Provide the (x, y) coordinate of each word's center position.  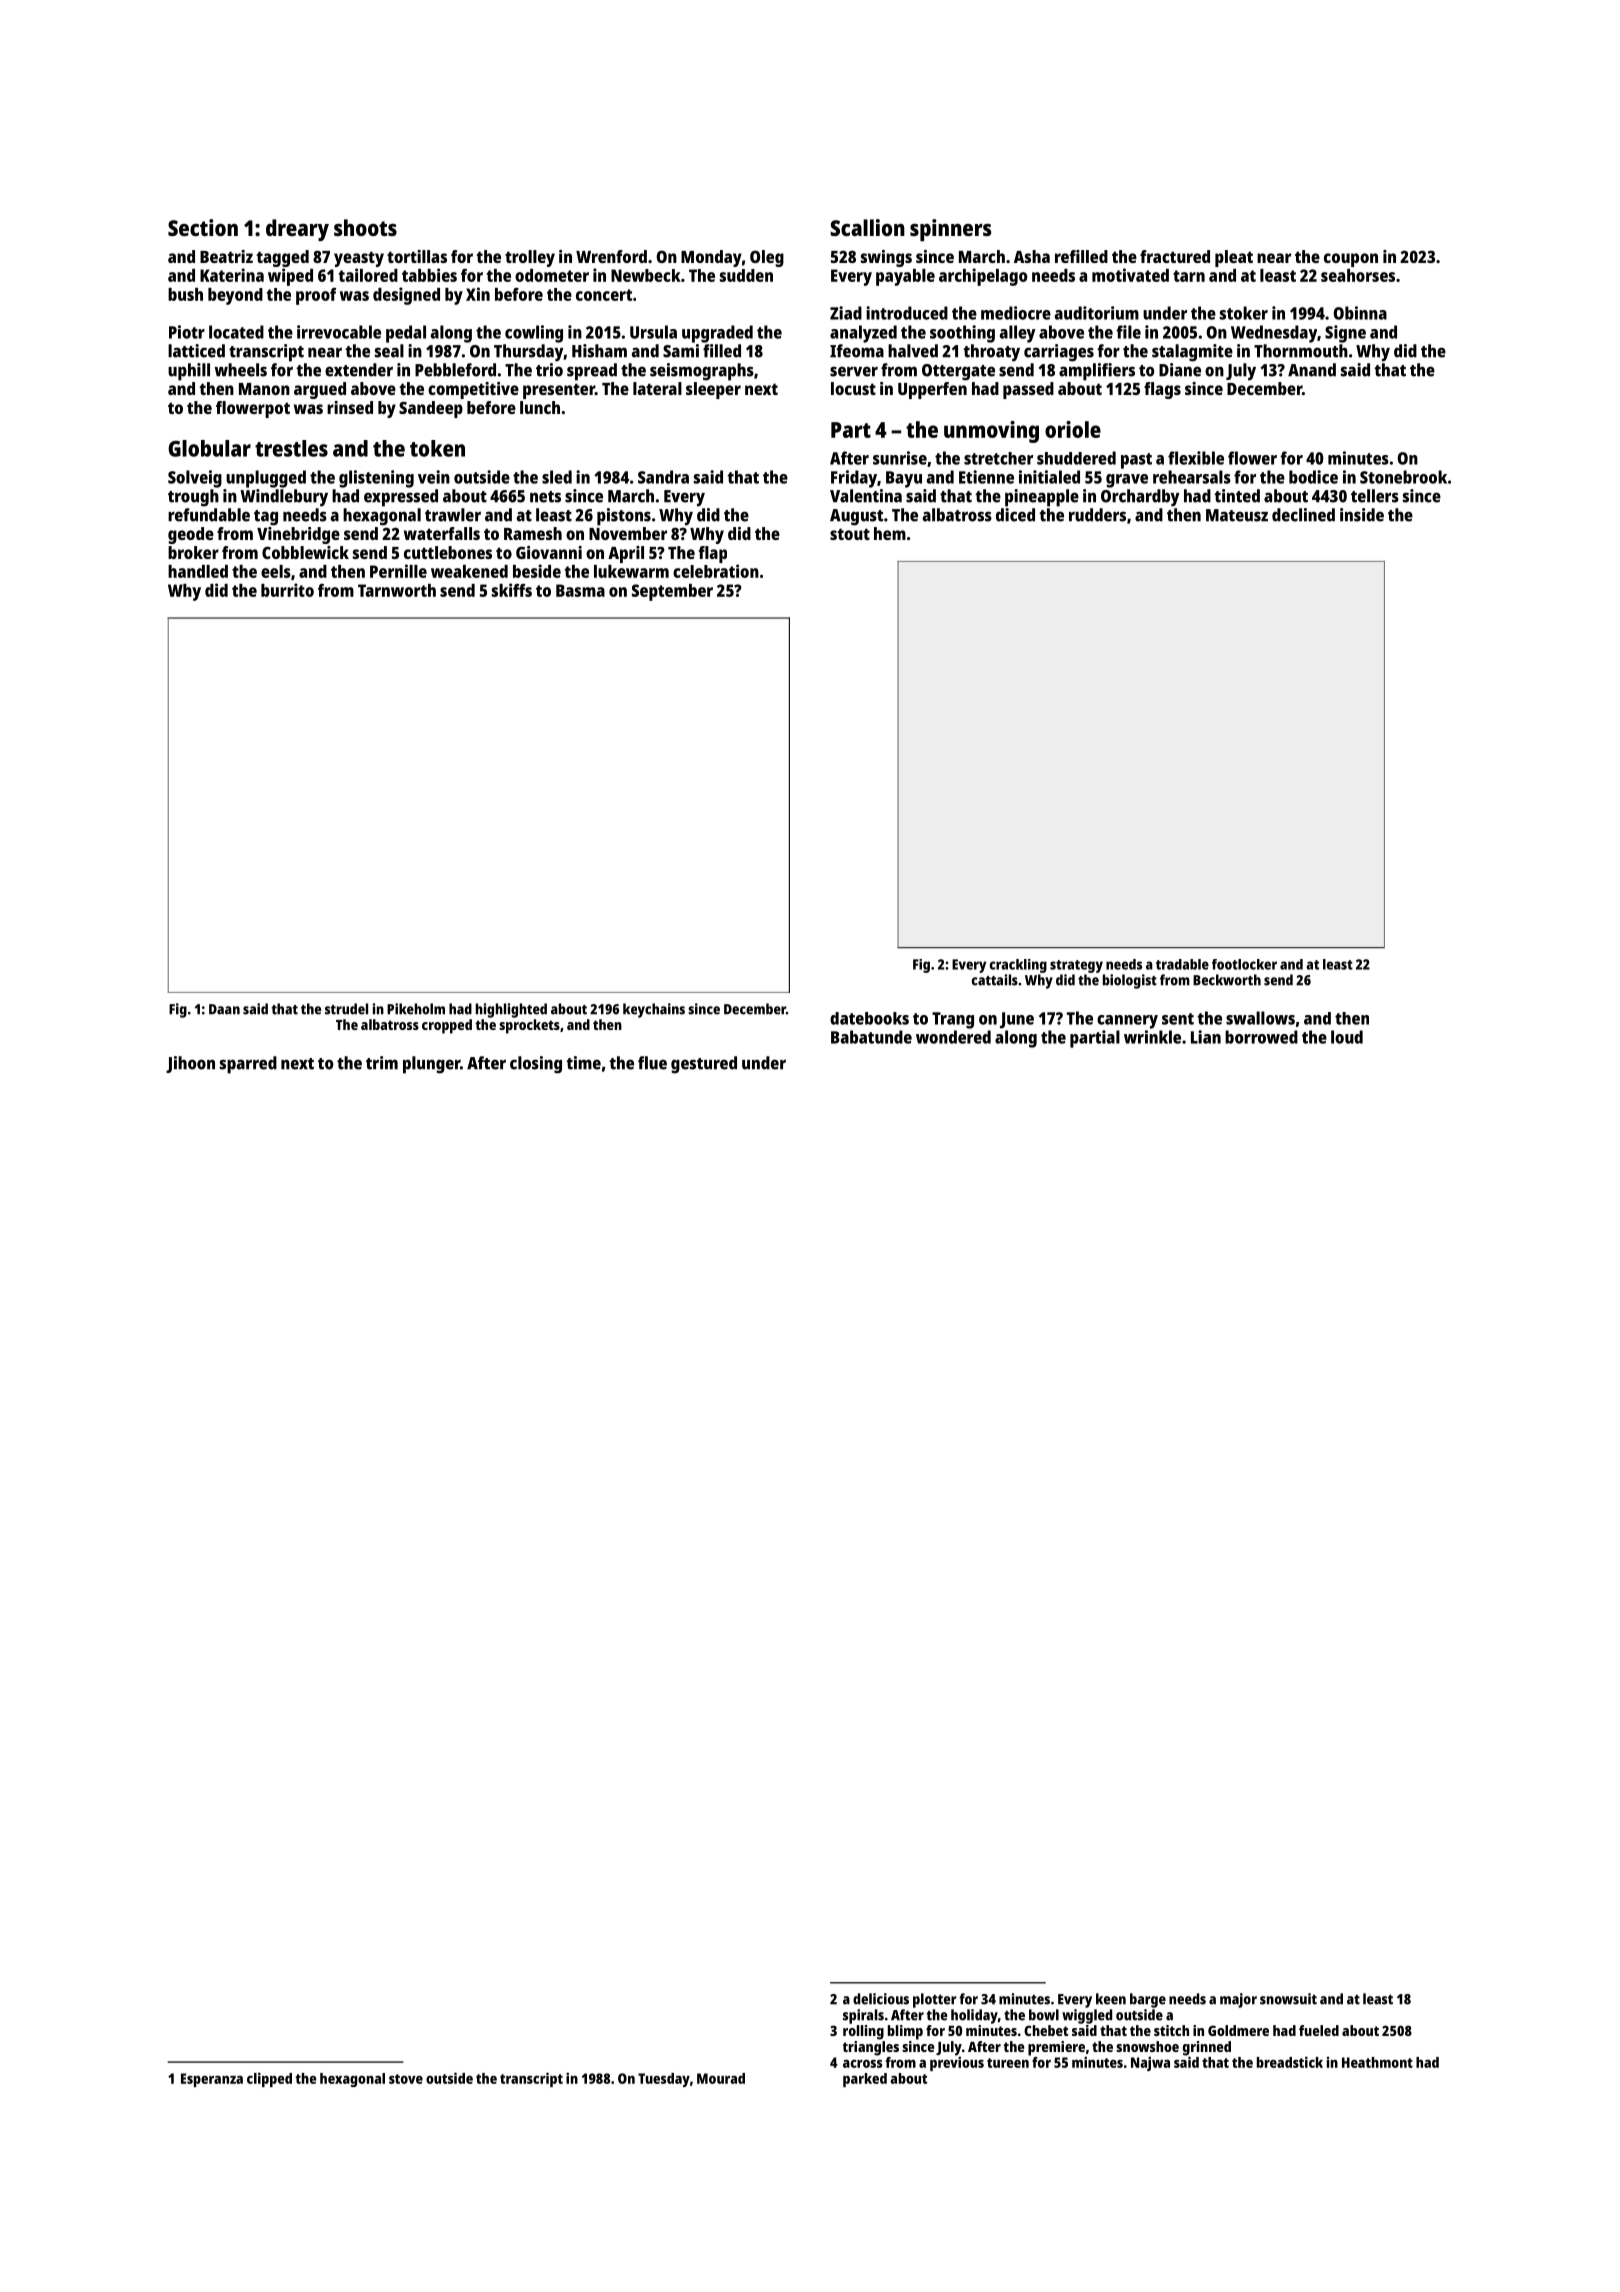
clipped (269, 2079)
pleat (1234, 258)
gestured (704, 1065)
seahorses (1358, 275)
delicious (881, 1999)
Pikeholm (416, 1009)
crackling (1018, 966)
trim (382, 1063)
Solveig (195, 479)
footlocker (1244, 964)
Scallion (867, 227)
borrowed (1261, 1037)
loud (1347, 1037)
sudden (746, 275)
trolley (530, 258)
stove (406, 2079)
